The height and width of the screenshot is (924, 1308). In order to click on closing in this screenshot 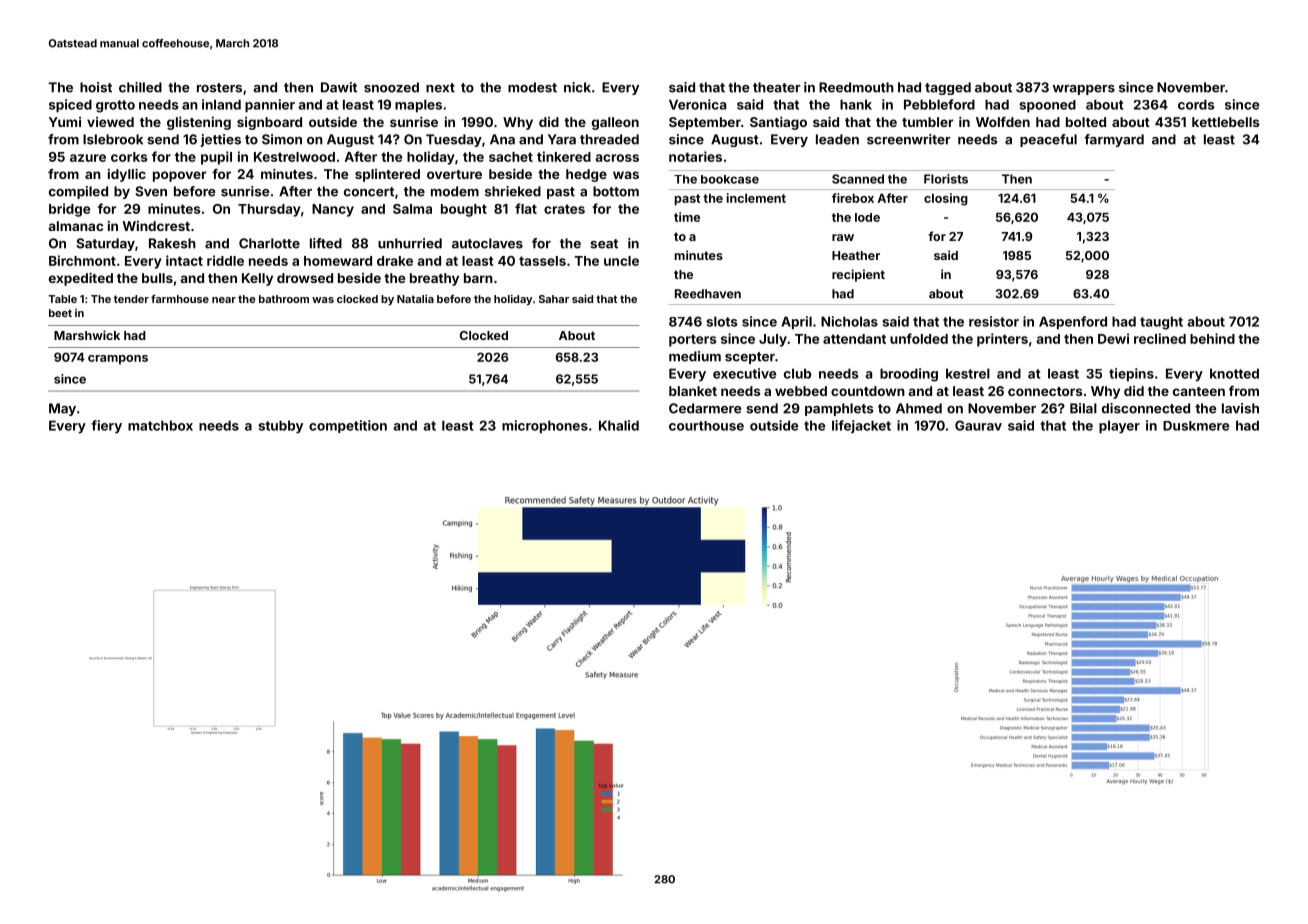, I will do `click(946, 199)`.
